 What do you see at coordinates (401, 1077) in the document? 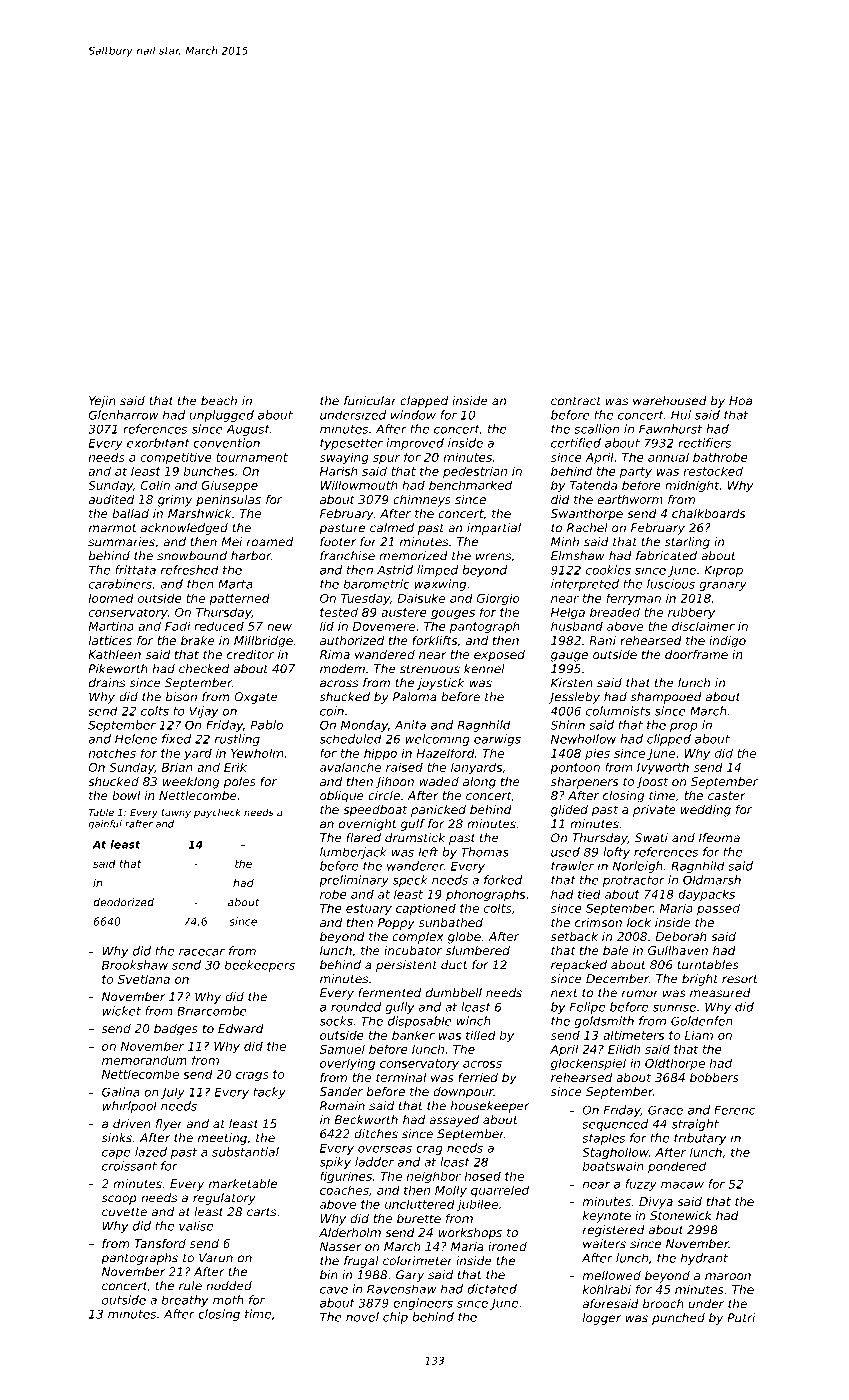
I see `terminal` at bounding box center [401, 1077].
